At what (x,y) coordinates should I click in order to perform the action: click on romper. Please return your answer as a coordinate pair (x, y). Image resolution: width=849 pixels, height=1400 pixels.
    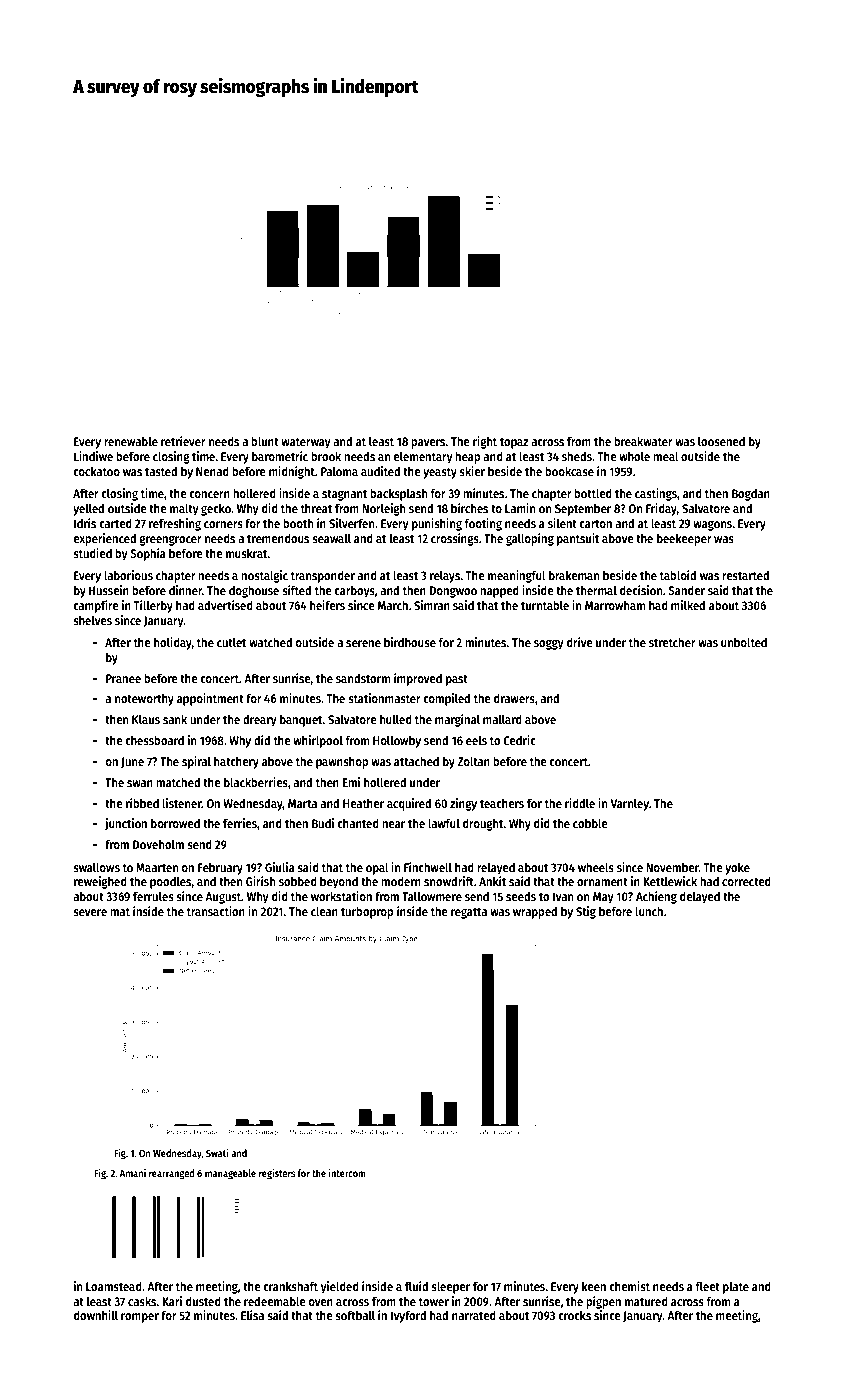
    Looking at the image, I should click on (140, 1318).
